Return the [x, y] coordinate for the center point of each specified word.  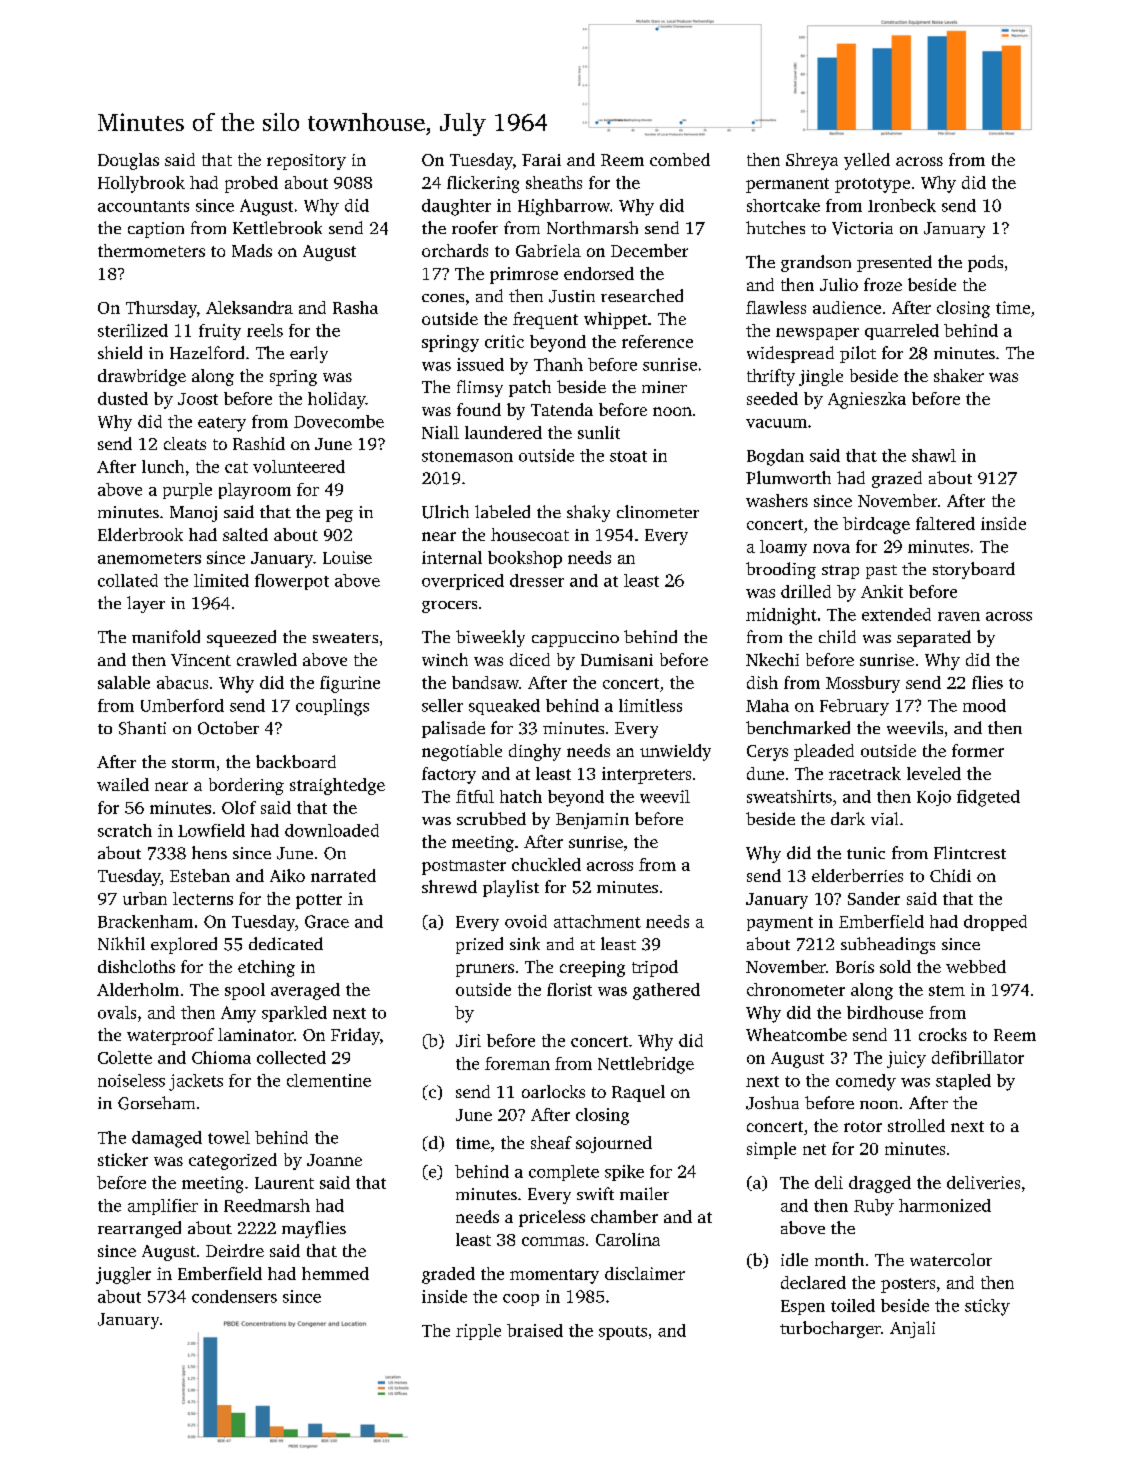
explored [184, 945]
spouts [623, 1333]
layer [146, 604]
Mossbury [863, 684]
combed [680, 159]
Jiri [468, 1040]
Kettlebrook [277, 227]
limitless [650, 705]
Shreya [812, 161]
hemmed [335, 1273]
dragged [880, 1184]
